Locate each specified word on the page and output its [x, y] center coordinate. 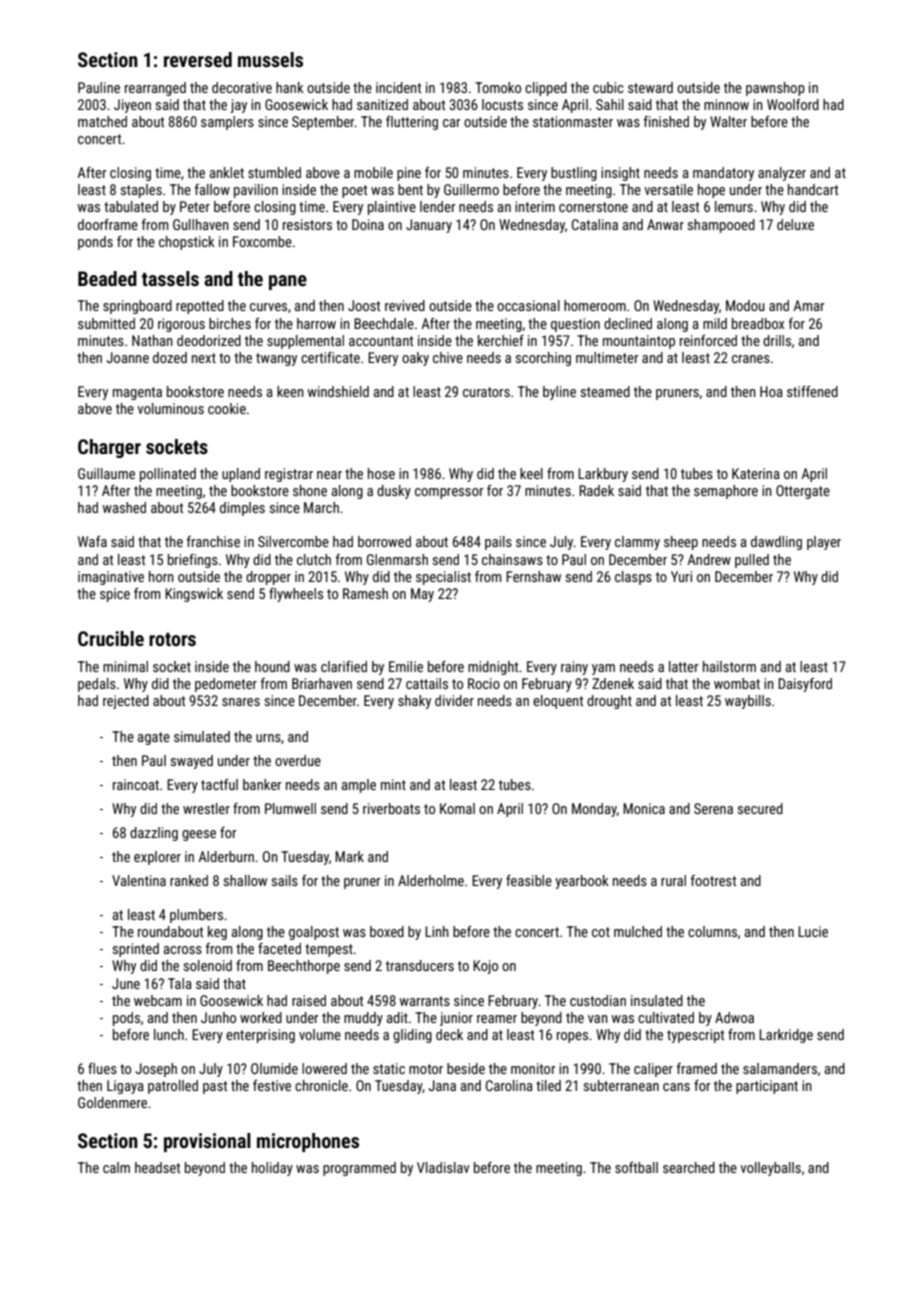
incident [398, 87]
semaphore [726, 492]
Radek [596, 490]
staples [141, 191]
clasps [633, 578]
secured [760, 808]
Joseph [156, 1070]
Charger [109, 448]
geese [199, 835]
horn [161, 576]
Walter [728, 121]
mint [393, 784]
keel [531, 473]
